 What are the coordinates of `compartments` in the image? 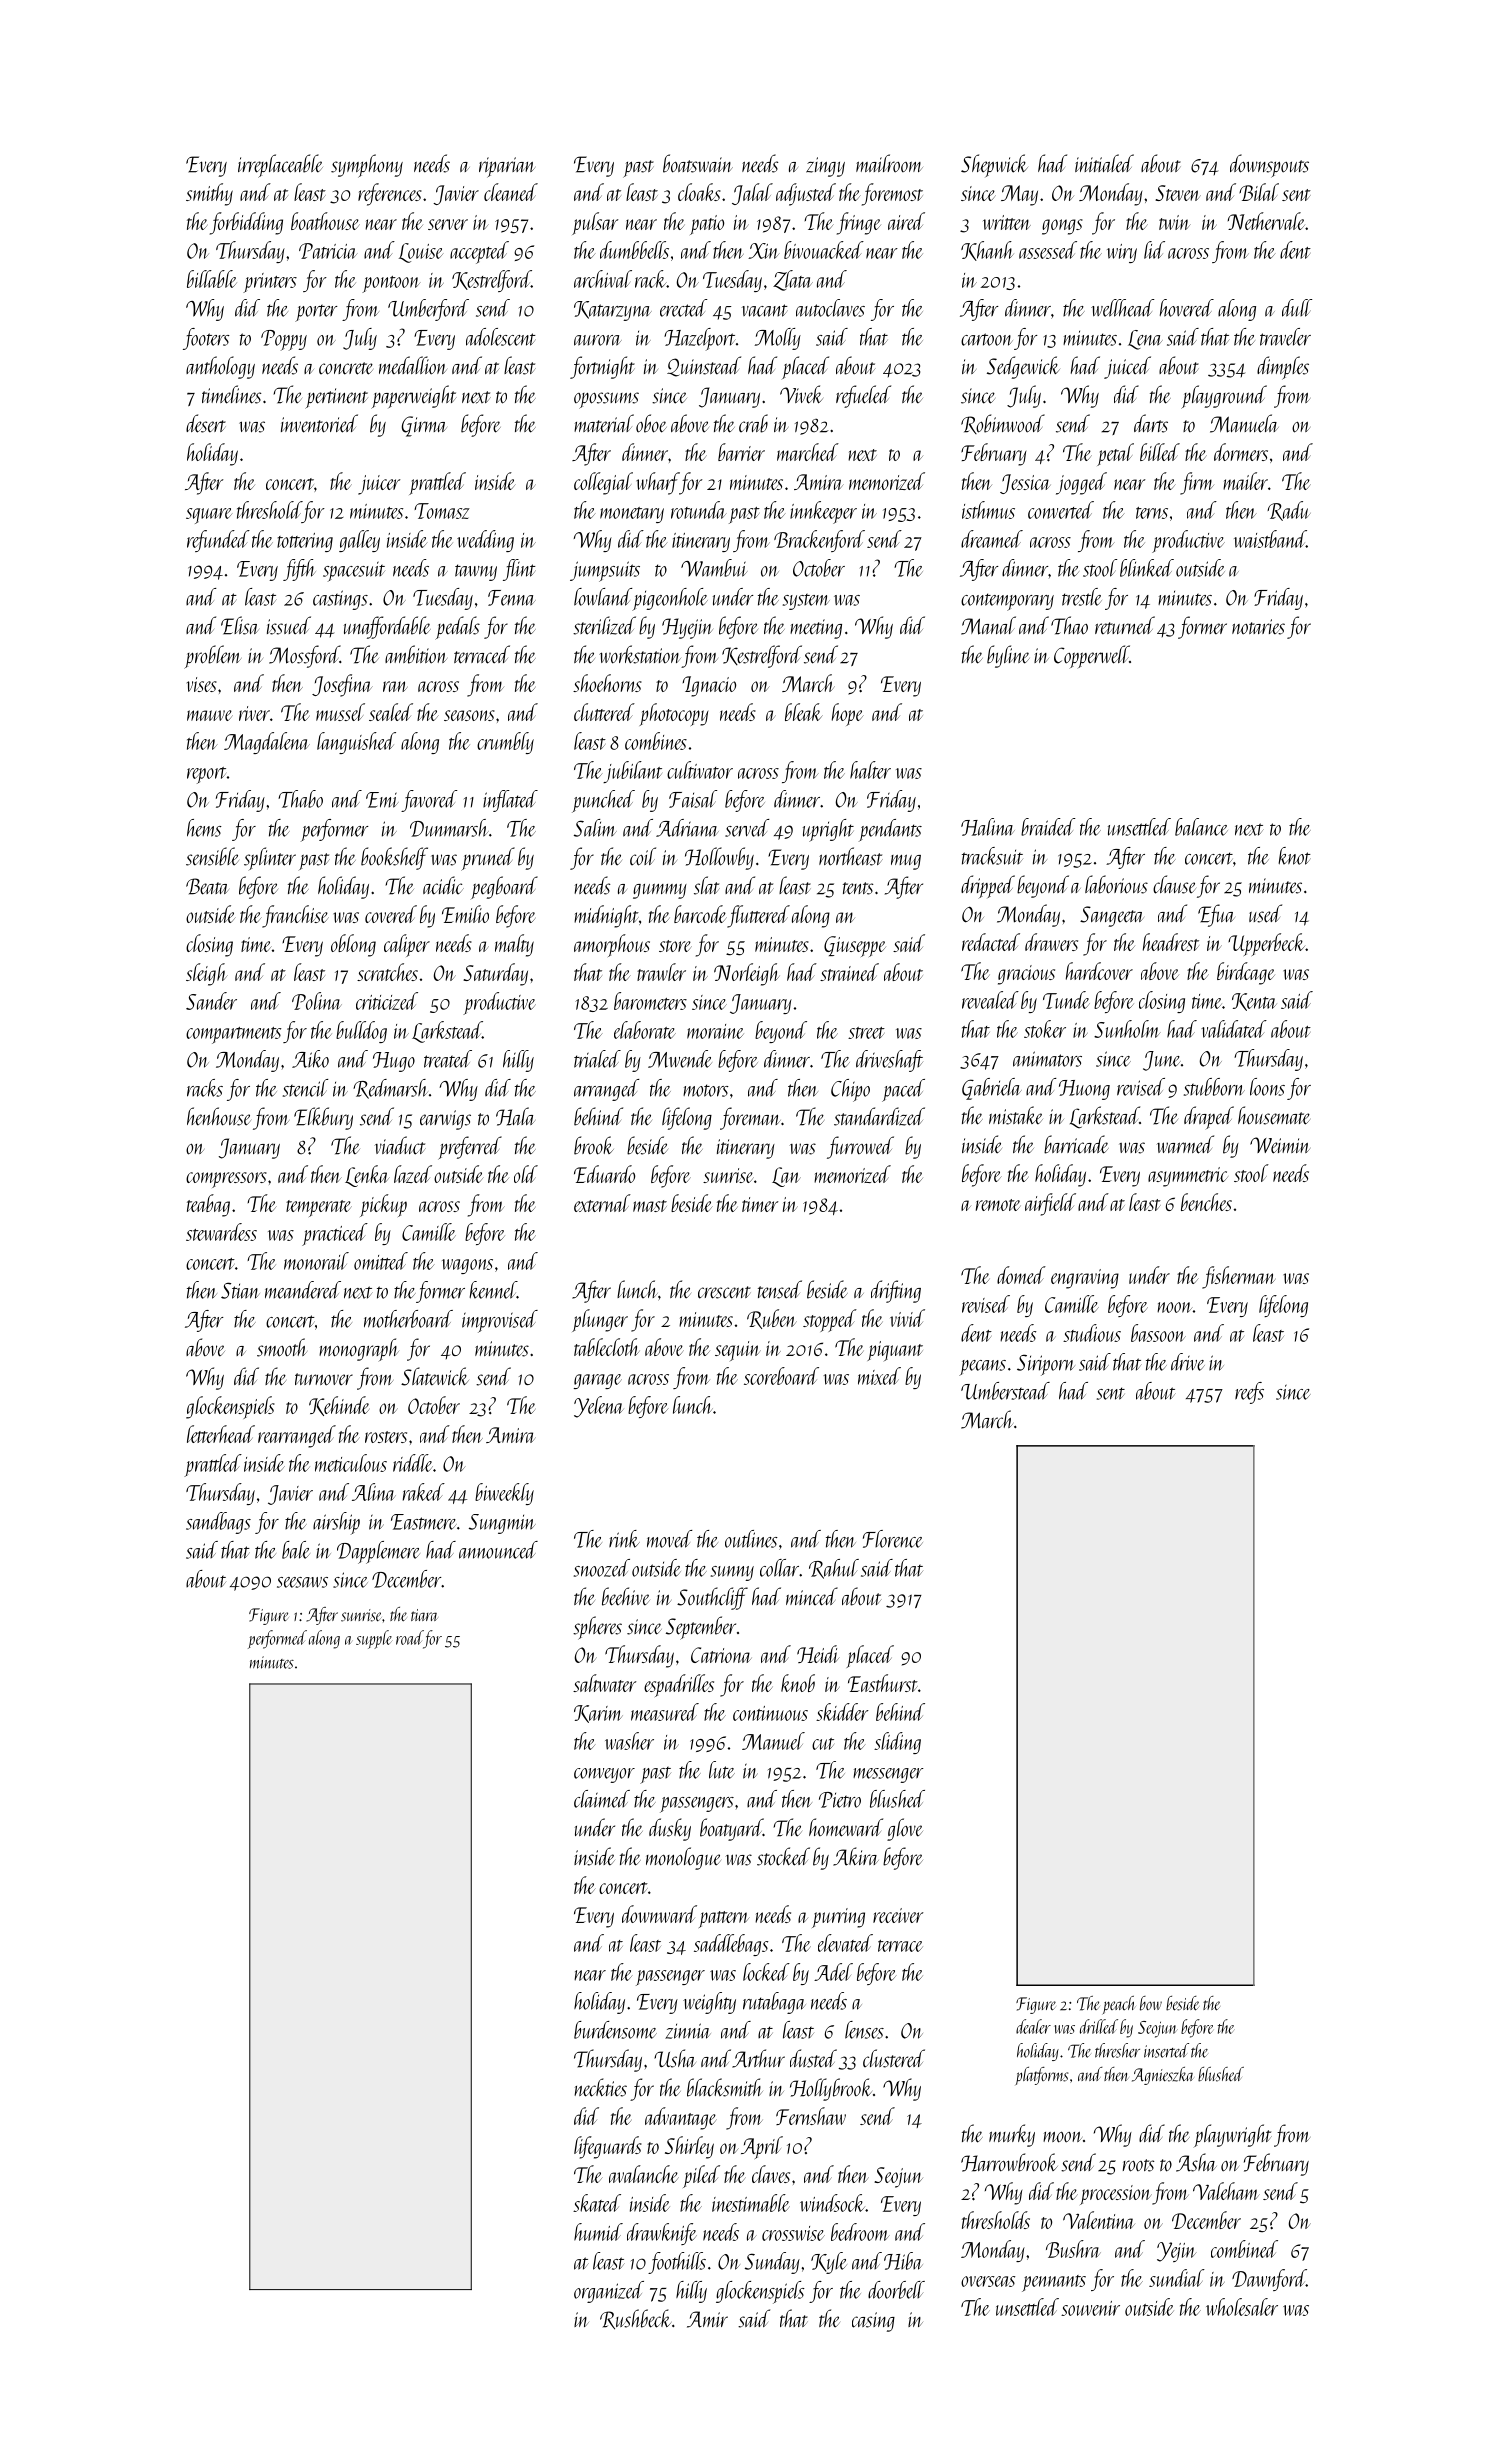 It's located at (233, 1035).
